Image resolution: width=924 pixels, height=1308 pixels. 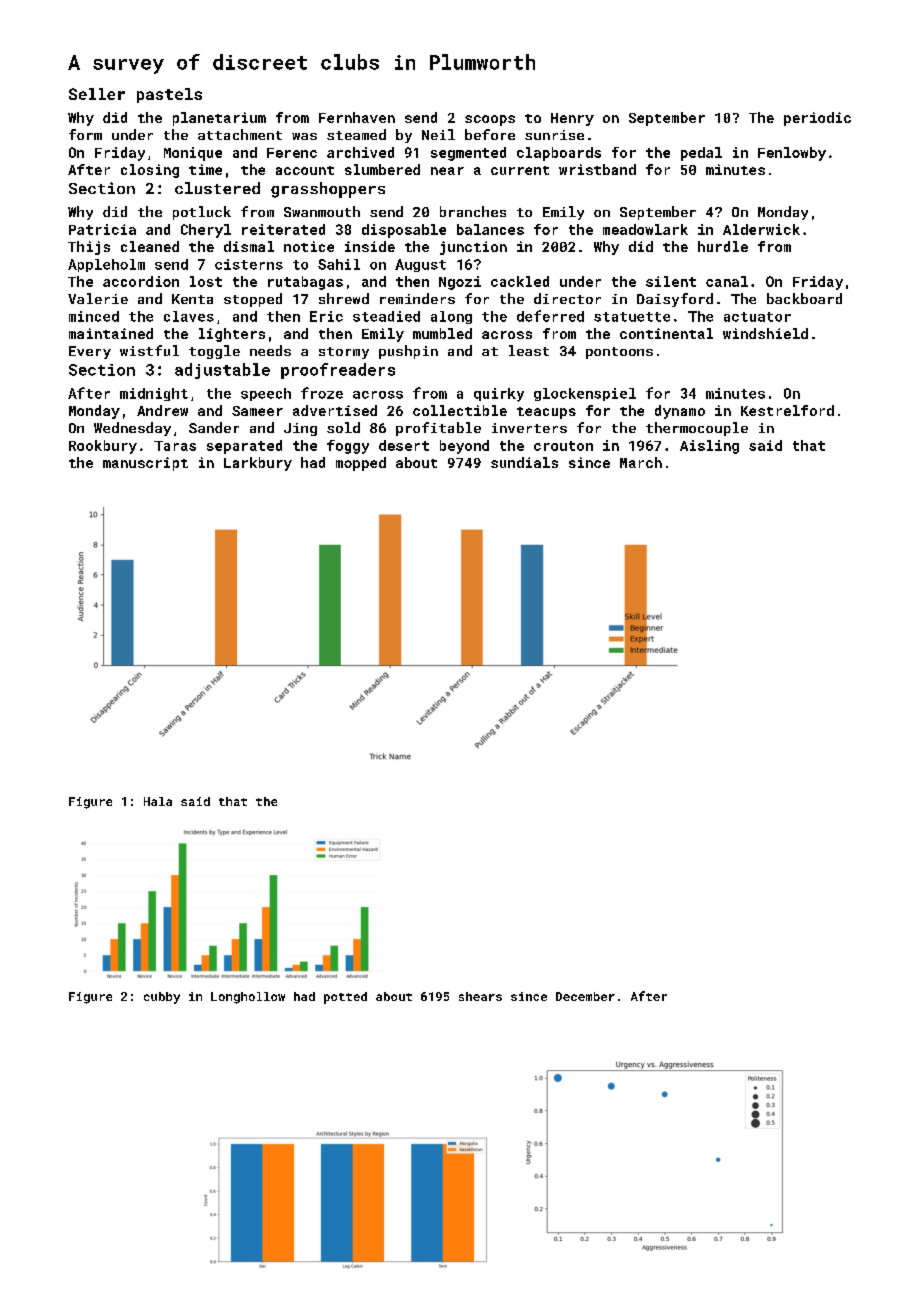 What do you see at coordinates (619, 353) in the screenshot?
I see `pontoons` at bounding box center [619, 353].
